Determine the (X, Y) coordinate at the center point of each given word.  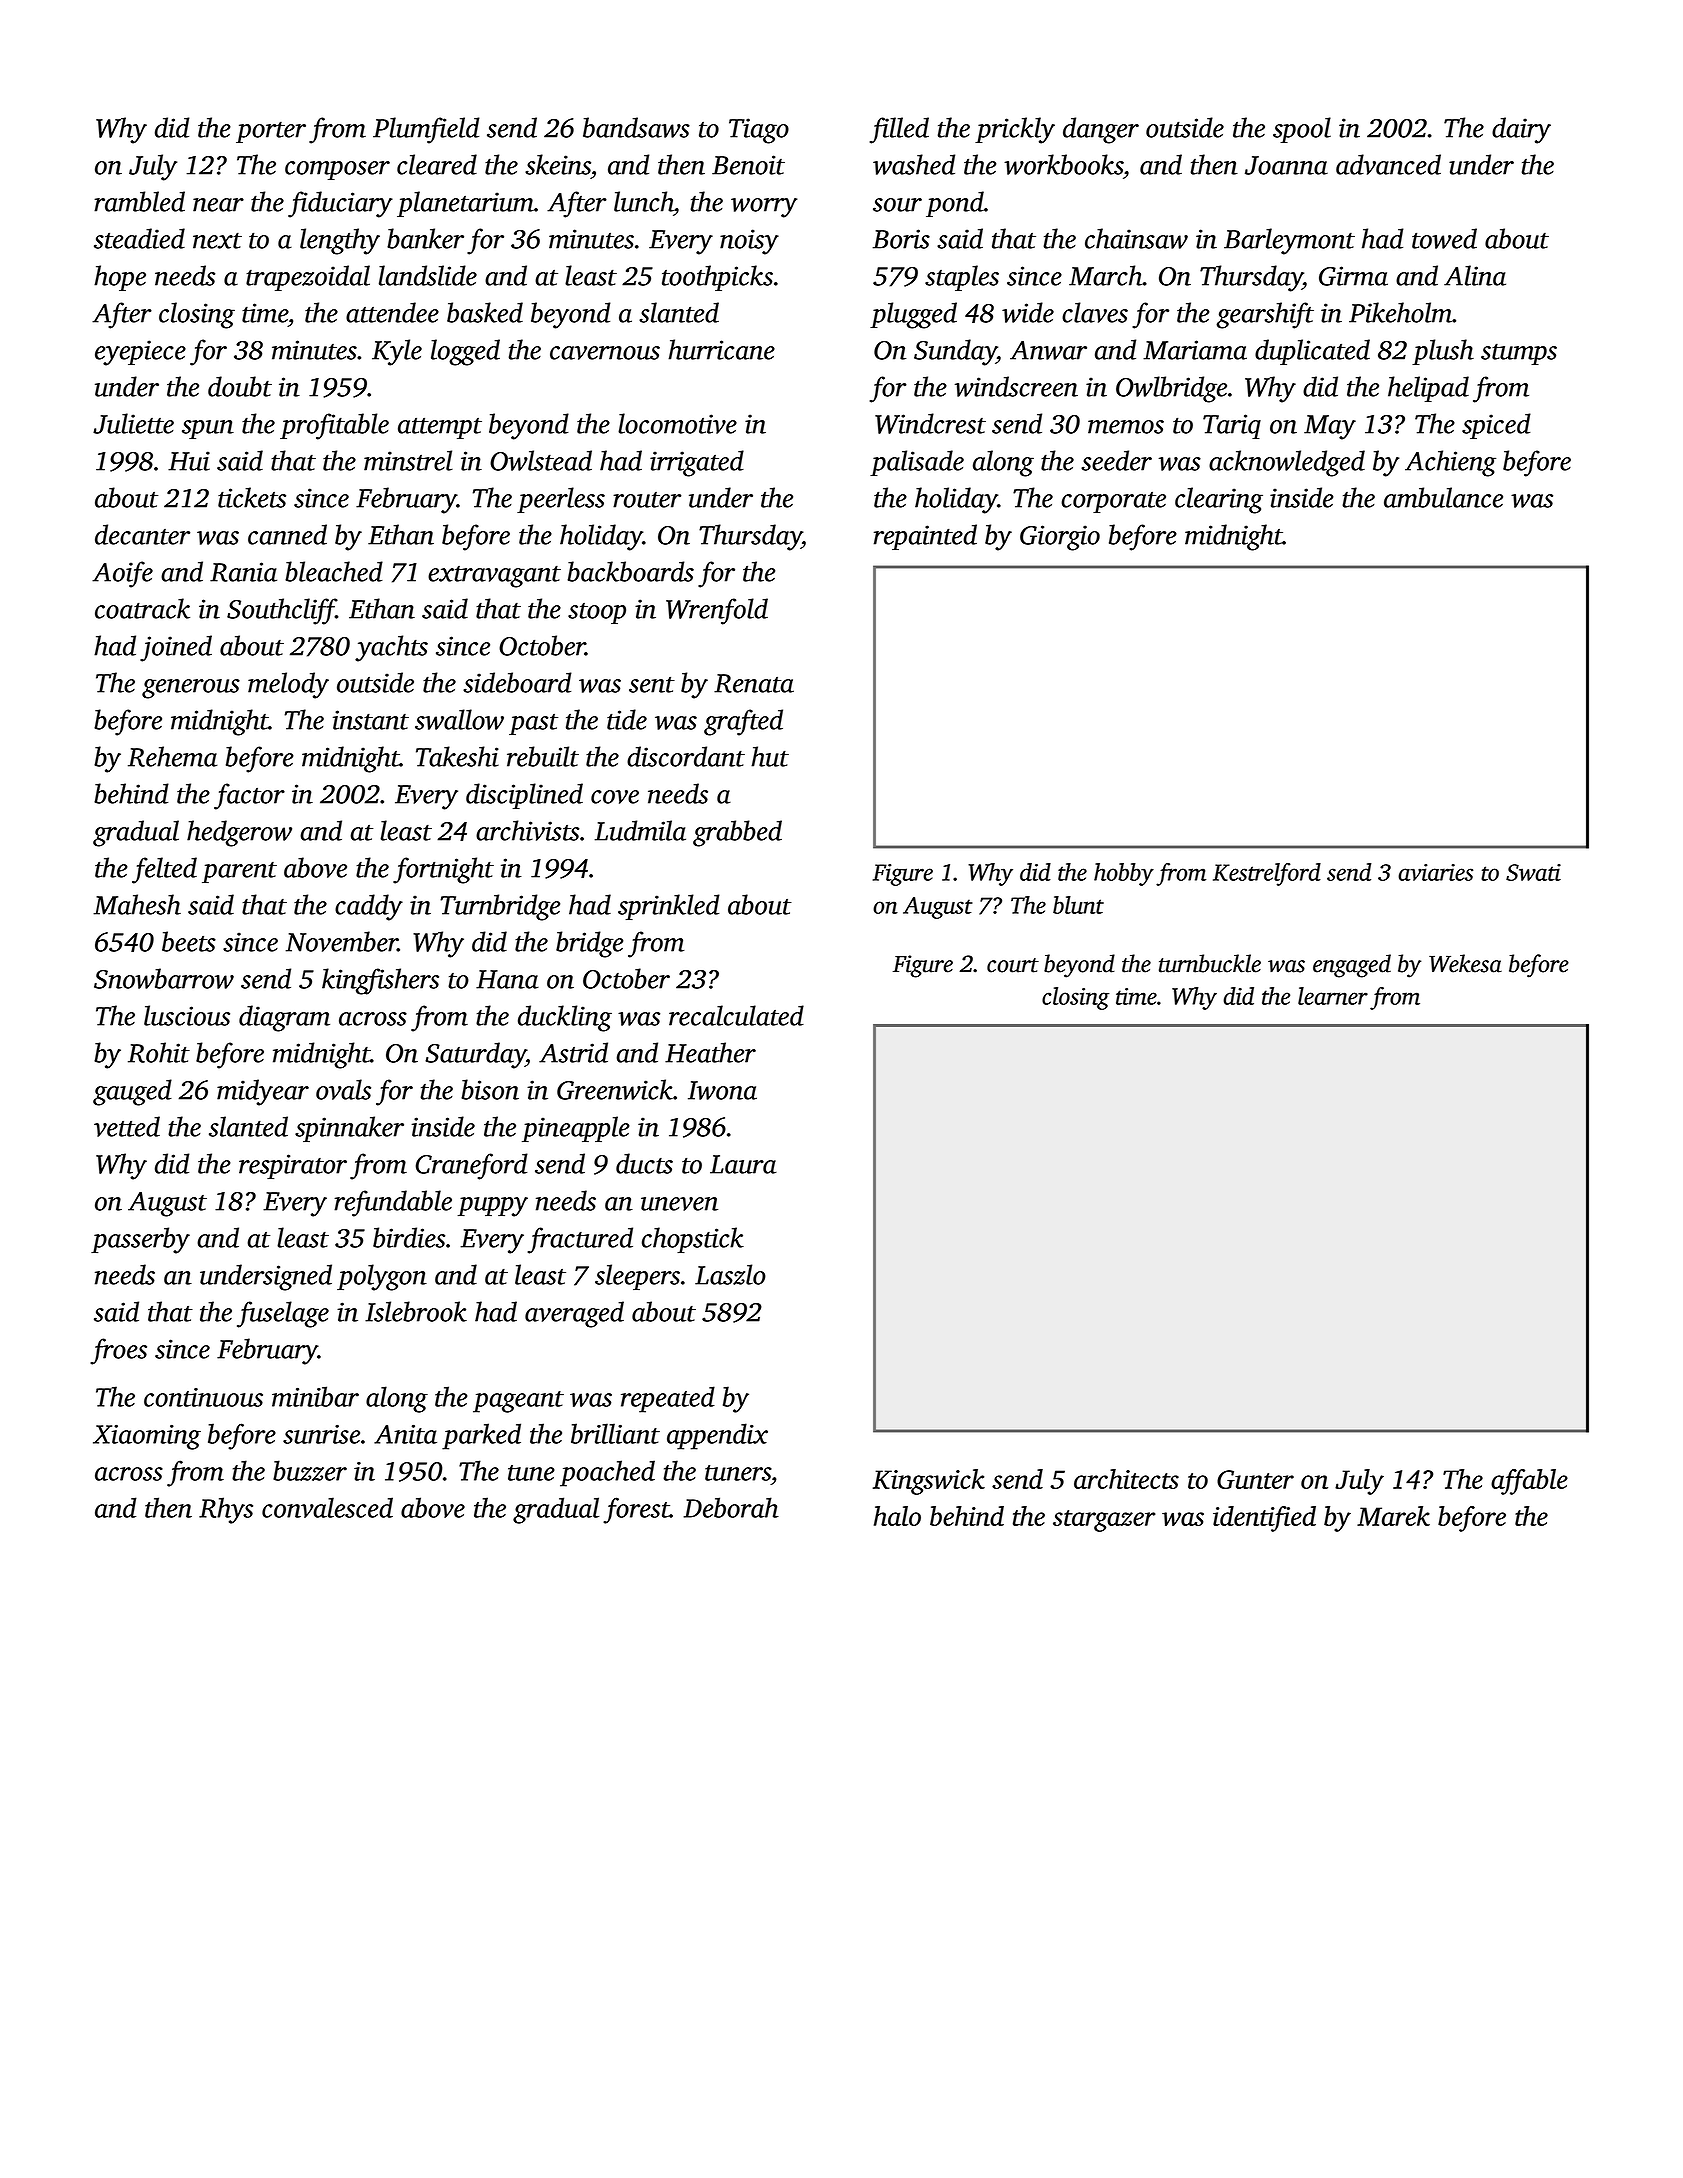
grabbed (737, 833)
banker (425, 238)
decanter (142, 534)
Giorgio (1060, 538)
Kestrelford (1267, 874)
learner (1333, 996)
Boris (901, 239)
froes (118, 1351)
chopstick (693, 1240)
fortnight (443, 870)
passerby (140, 1240)
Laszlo (730, 1274)
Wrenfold (717, 611)
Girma (1353, 276)
